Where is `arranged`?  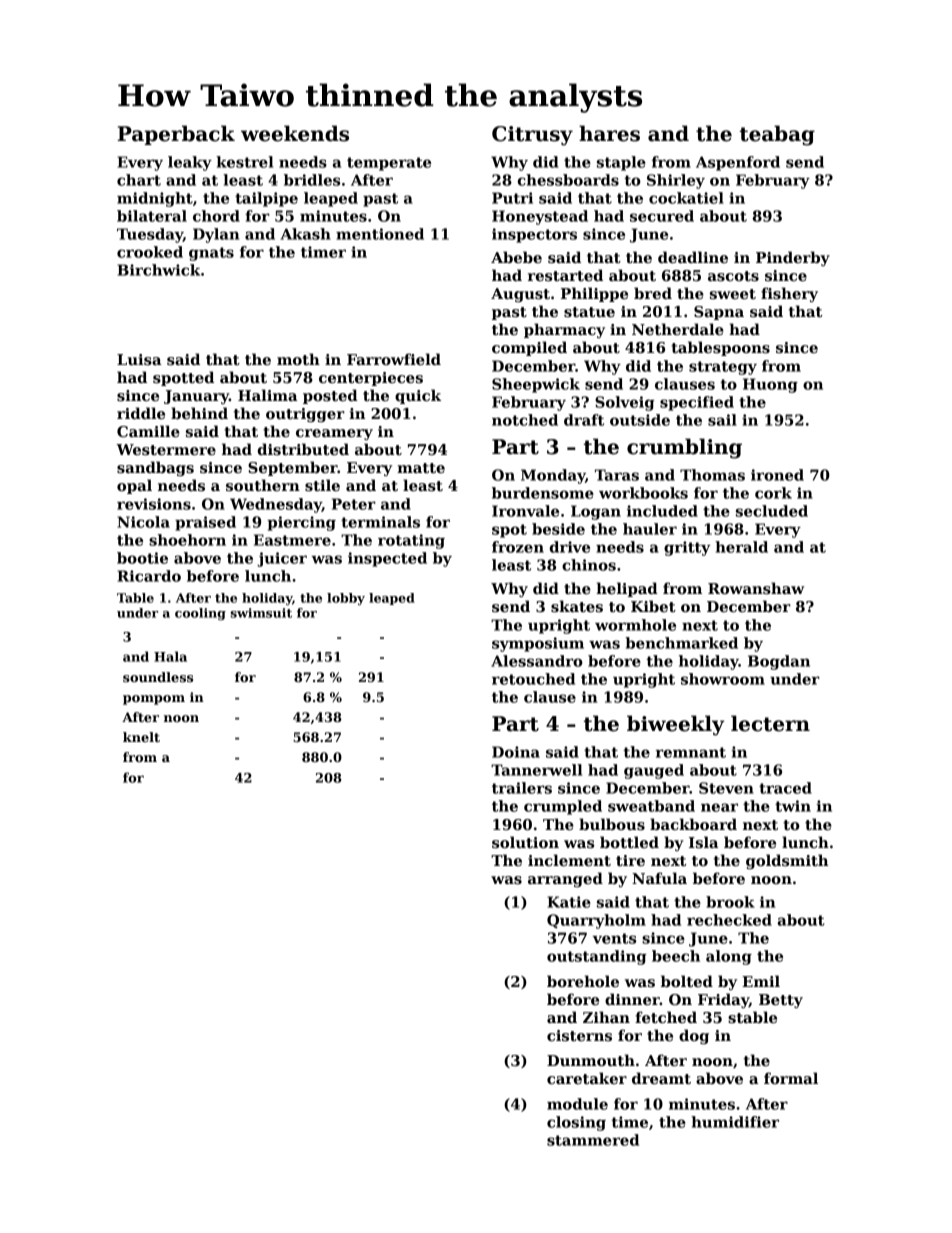 arranged is located at coordinates (565, 879).
